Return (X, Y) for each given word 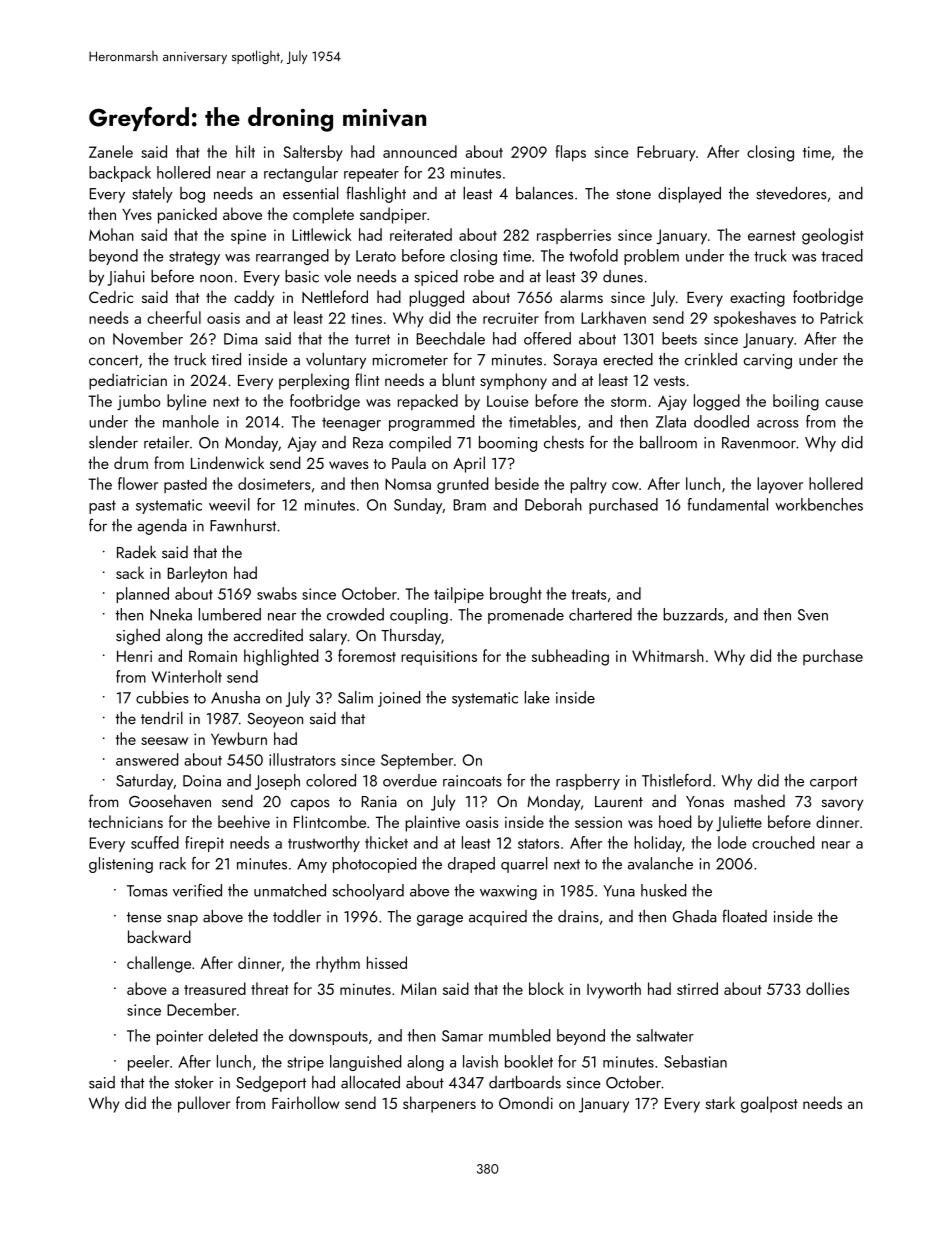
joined (399, 699)
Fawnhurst (243, 525)
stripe (306, 1063)
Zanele (111, 151)
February (666, 153)
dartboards (525, 1082)
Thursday (411, 636)
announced (420, 151)
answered (147, 759)
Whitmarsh (668, 655)
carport (833, 783)
